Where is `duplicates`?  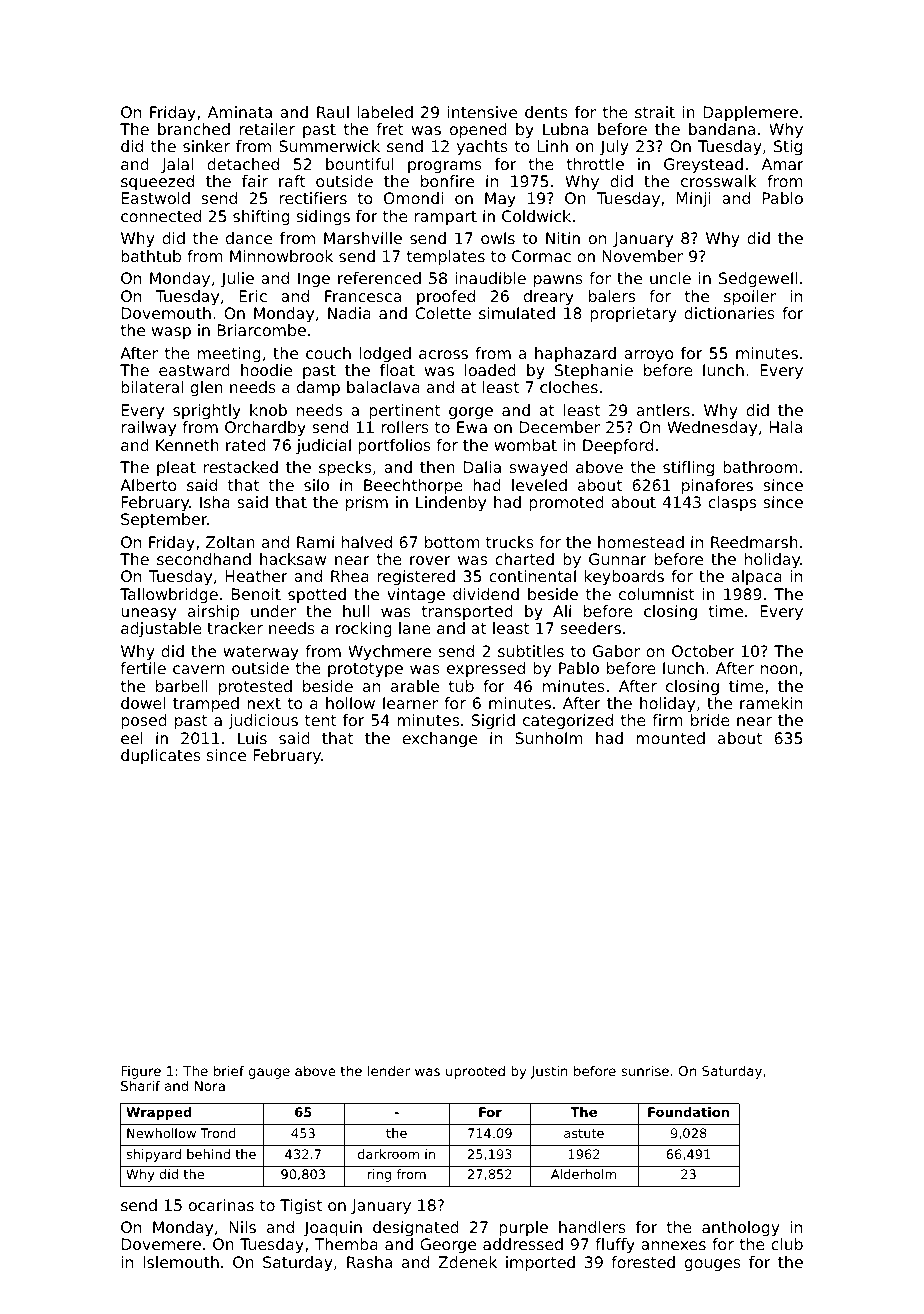 duplicates is located at coordinates (161, 756).
